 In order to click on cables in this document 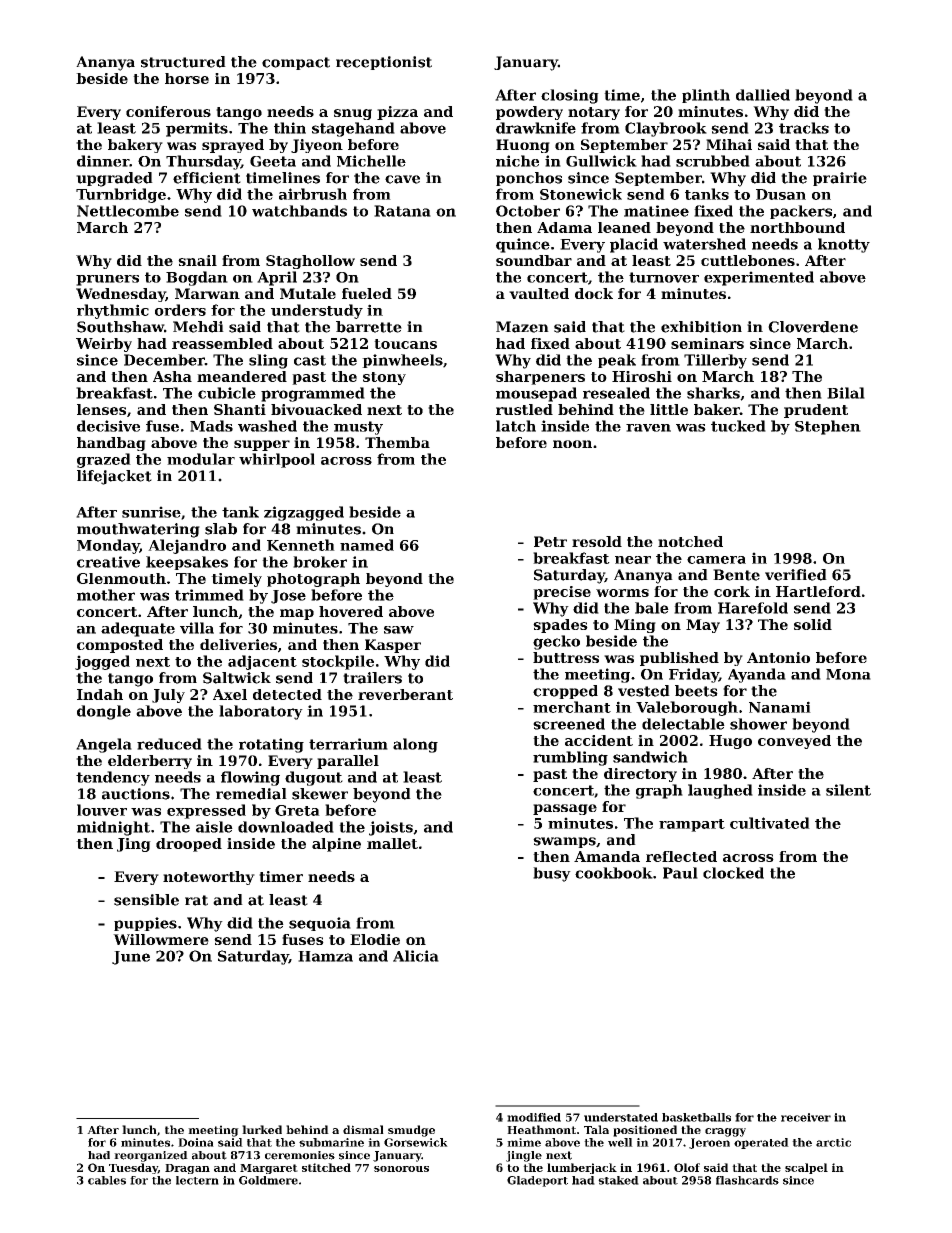, I will do `click(107, 1180)`.
